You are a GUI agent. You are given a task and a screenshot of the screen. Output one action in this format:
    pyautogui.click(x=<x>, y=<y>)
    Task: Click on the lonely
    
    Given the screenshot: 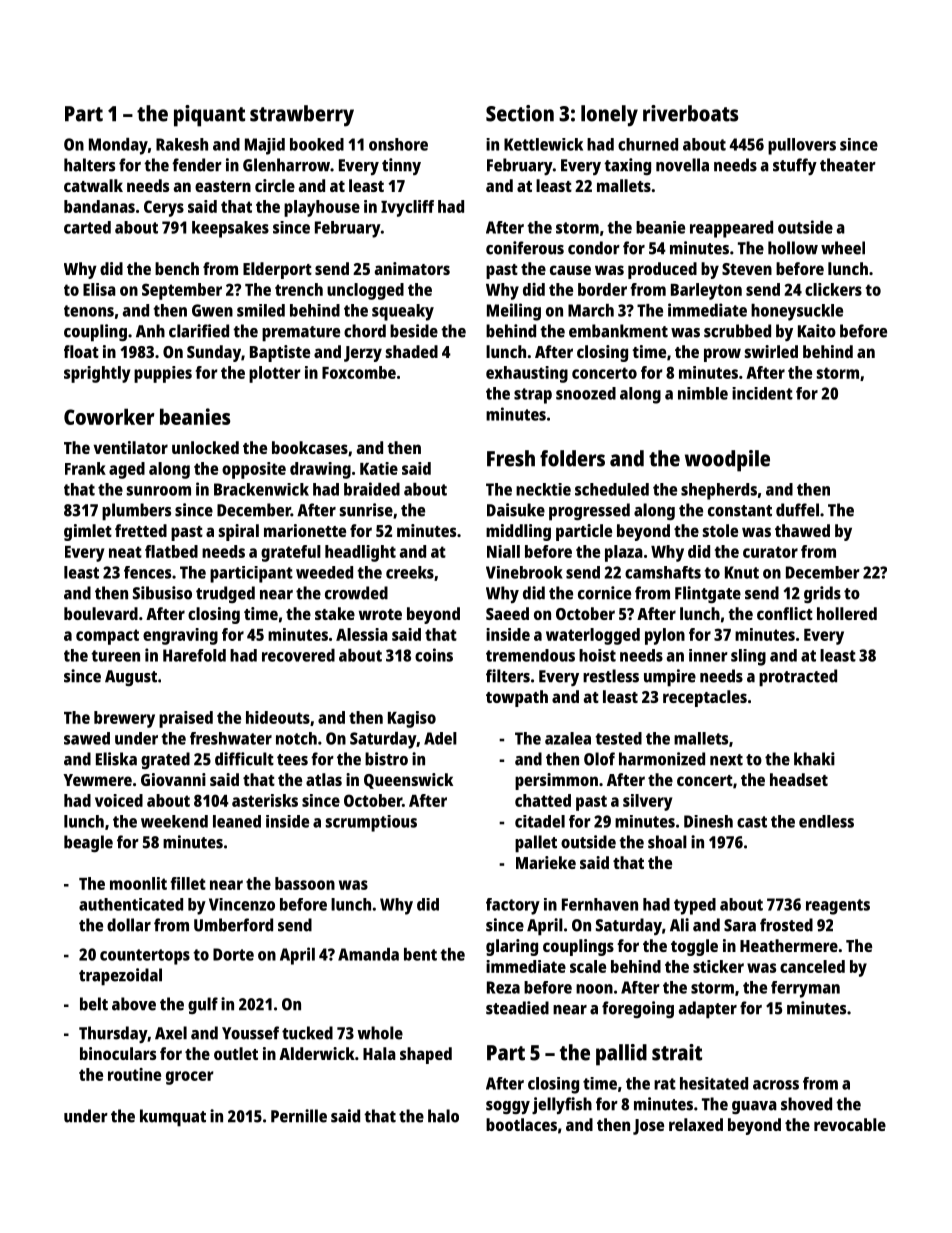 What is the action you would take?
    pyautogui.click(x=609, y=116)
